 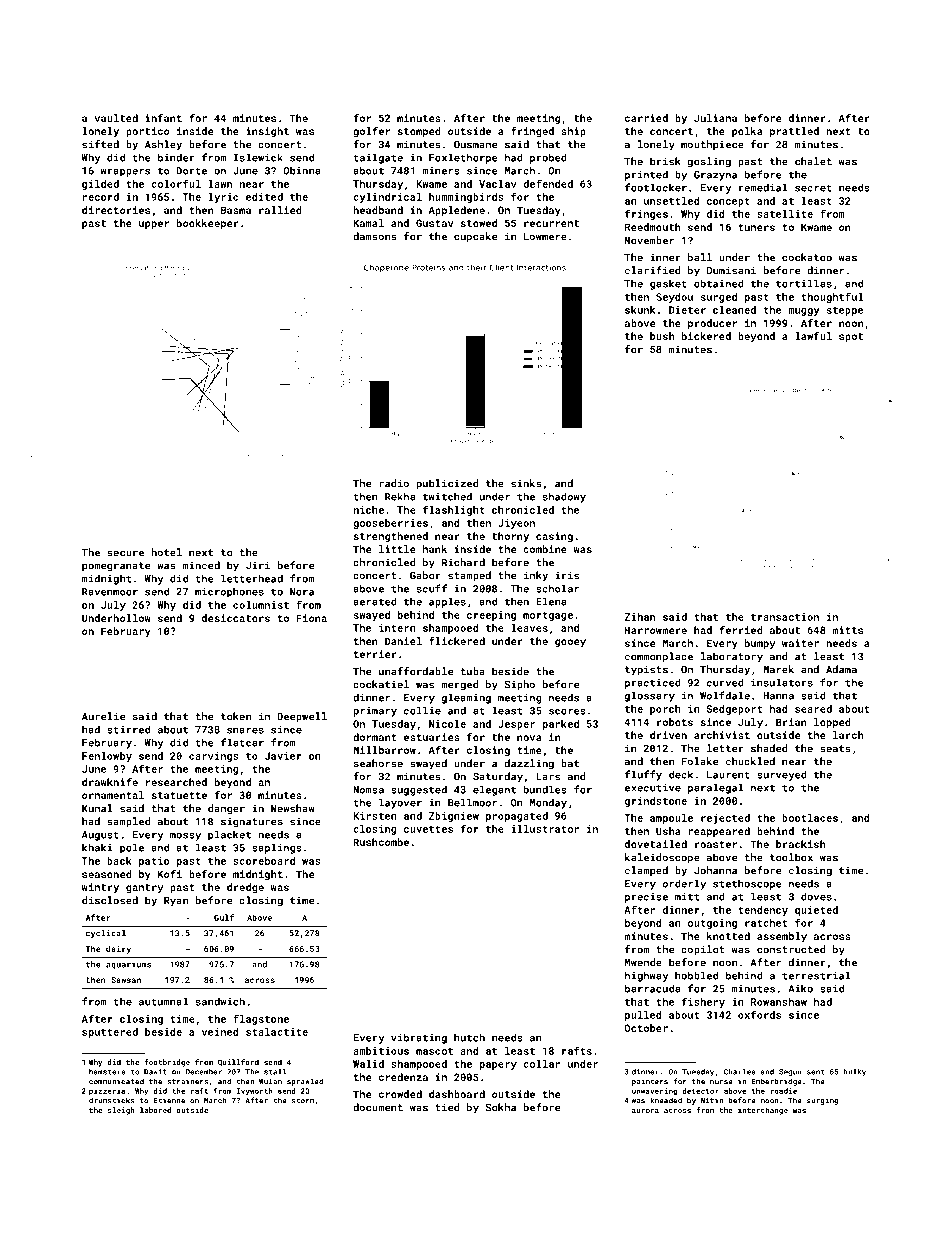 I want to click on ball, so click(x=700, y=257).
